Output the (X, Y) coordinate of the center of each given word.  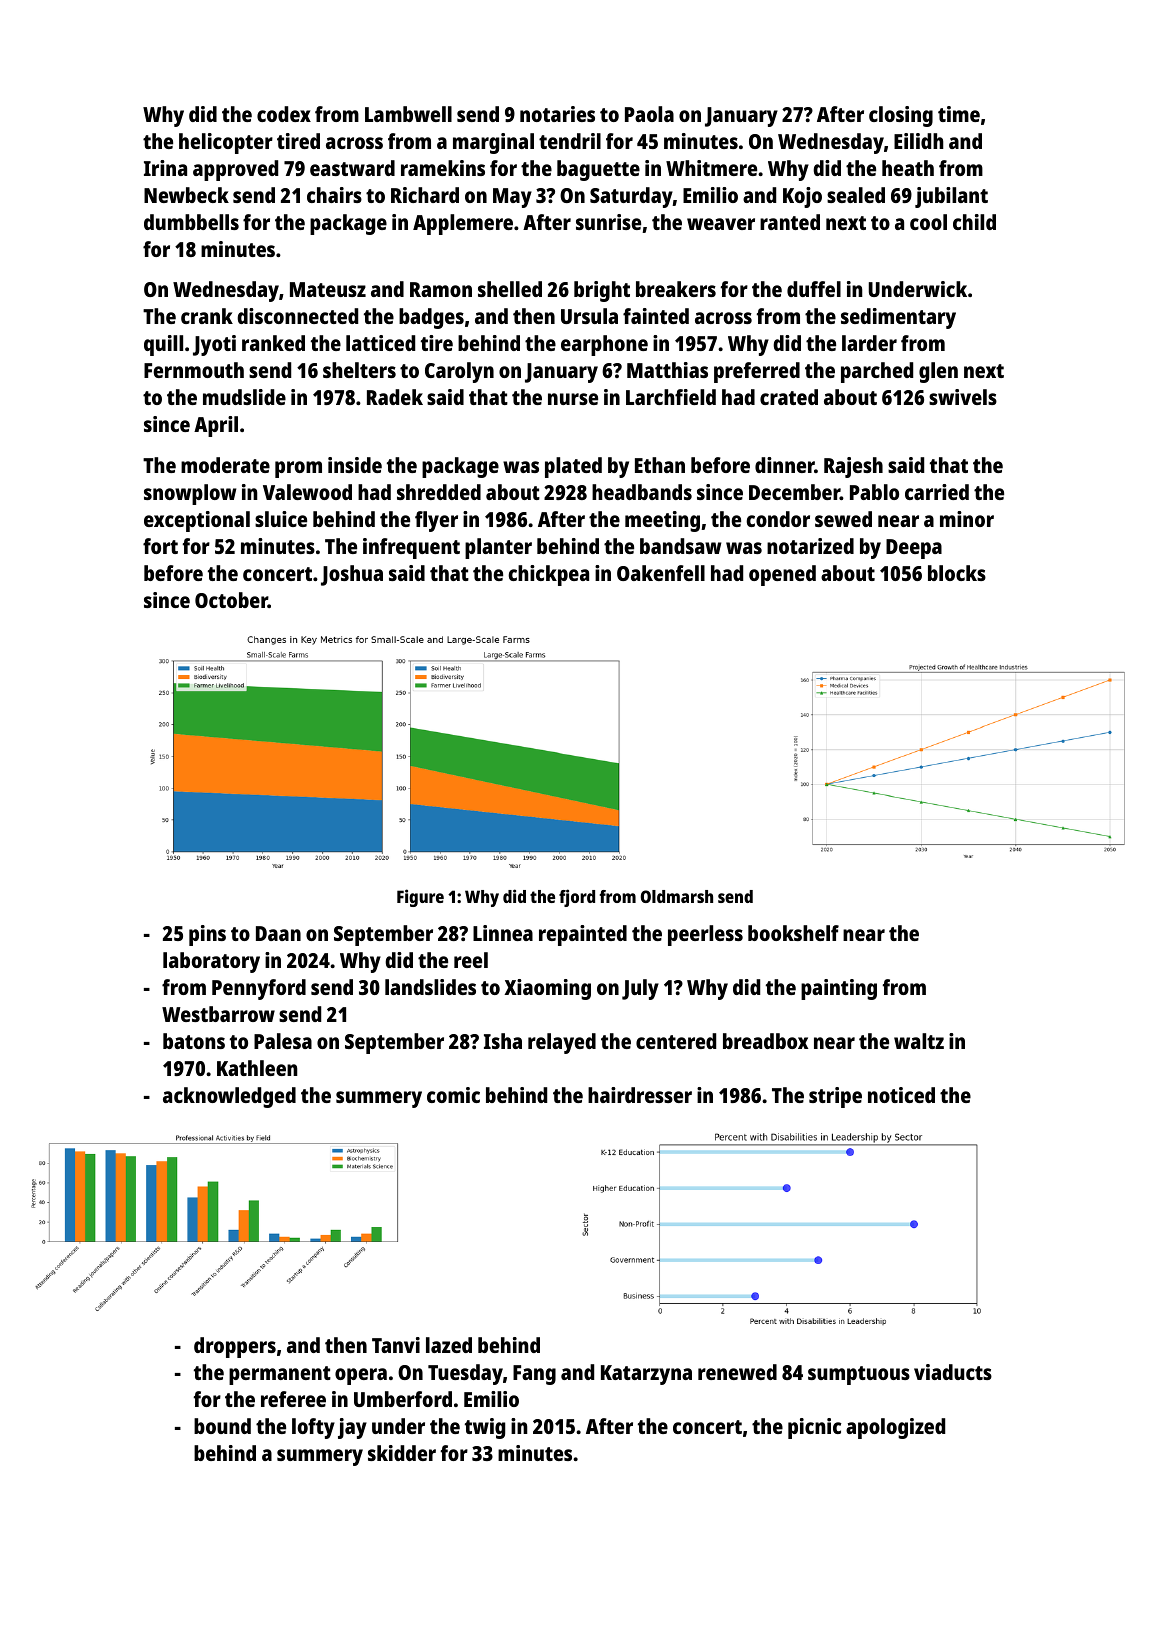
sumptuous (859, 1375)
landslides (430, 987)
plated (573, 467)
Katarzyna (646, 1375)
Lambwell (408, 114)
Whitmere (711, 168)
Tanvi (396, 1345)
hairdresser (640, 1095)
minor (967, 519)
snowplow (190, 494)
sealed (856, 195)
